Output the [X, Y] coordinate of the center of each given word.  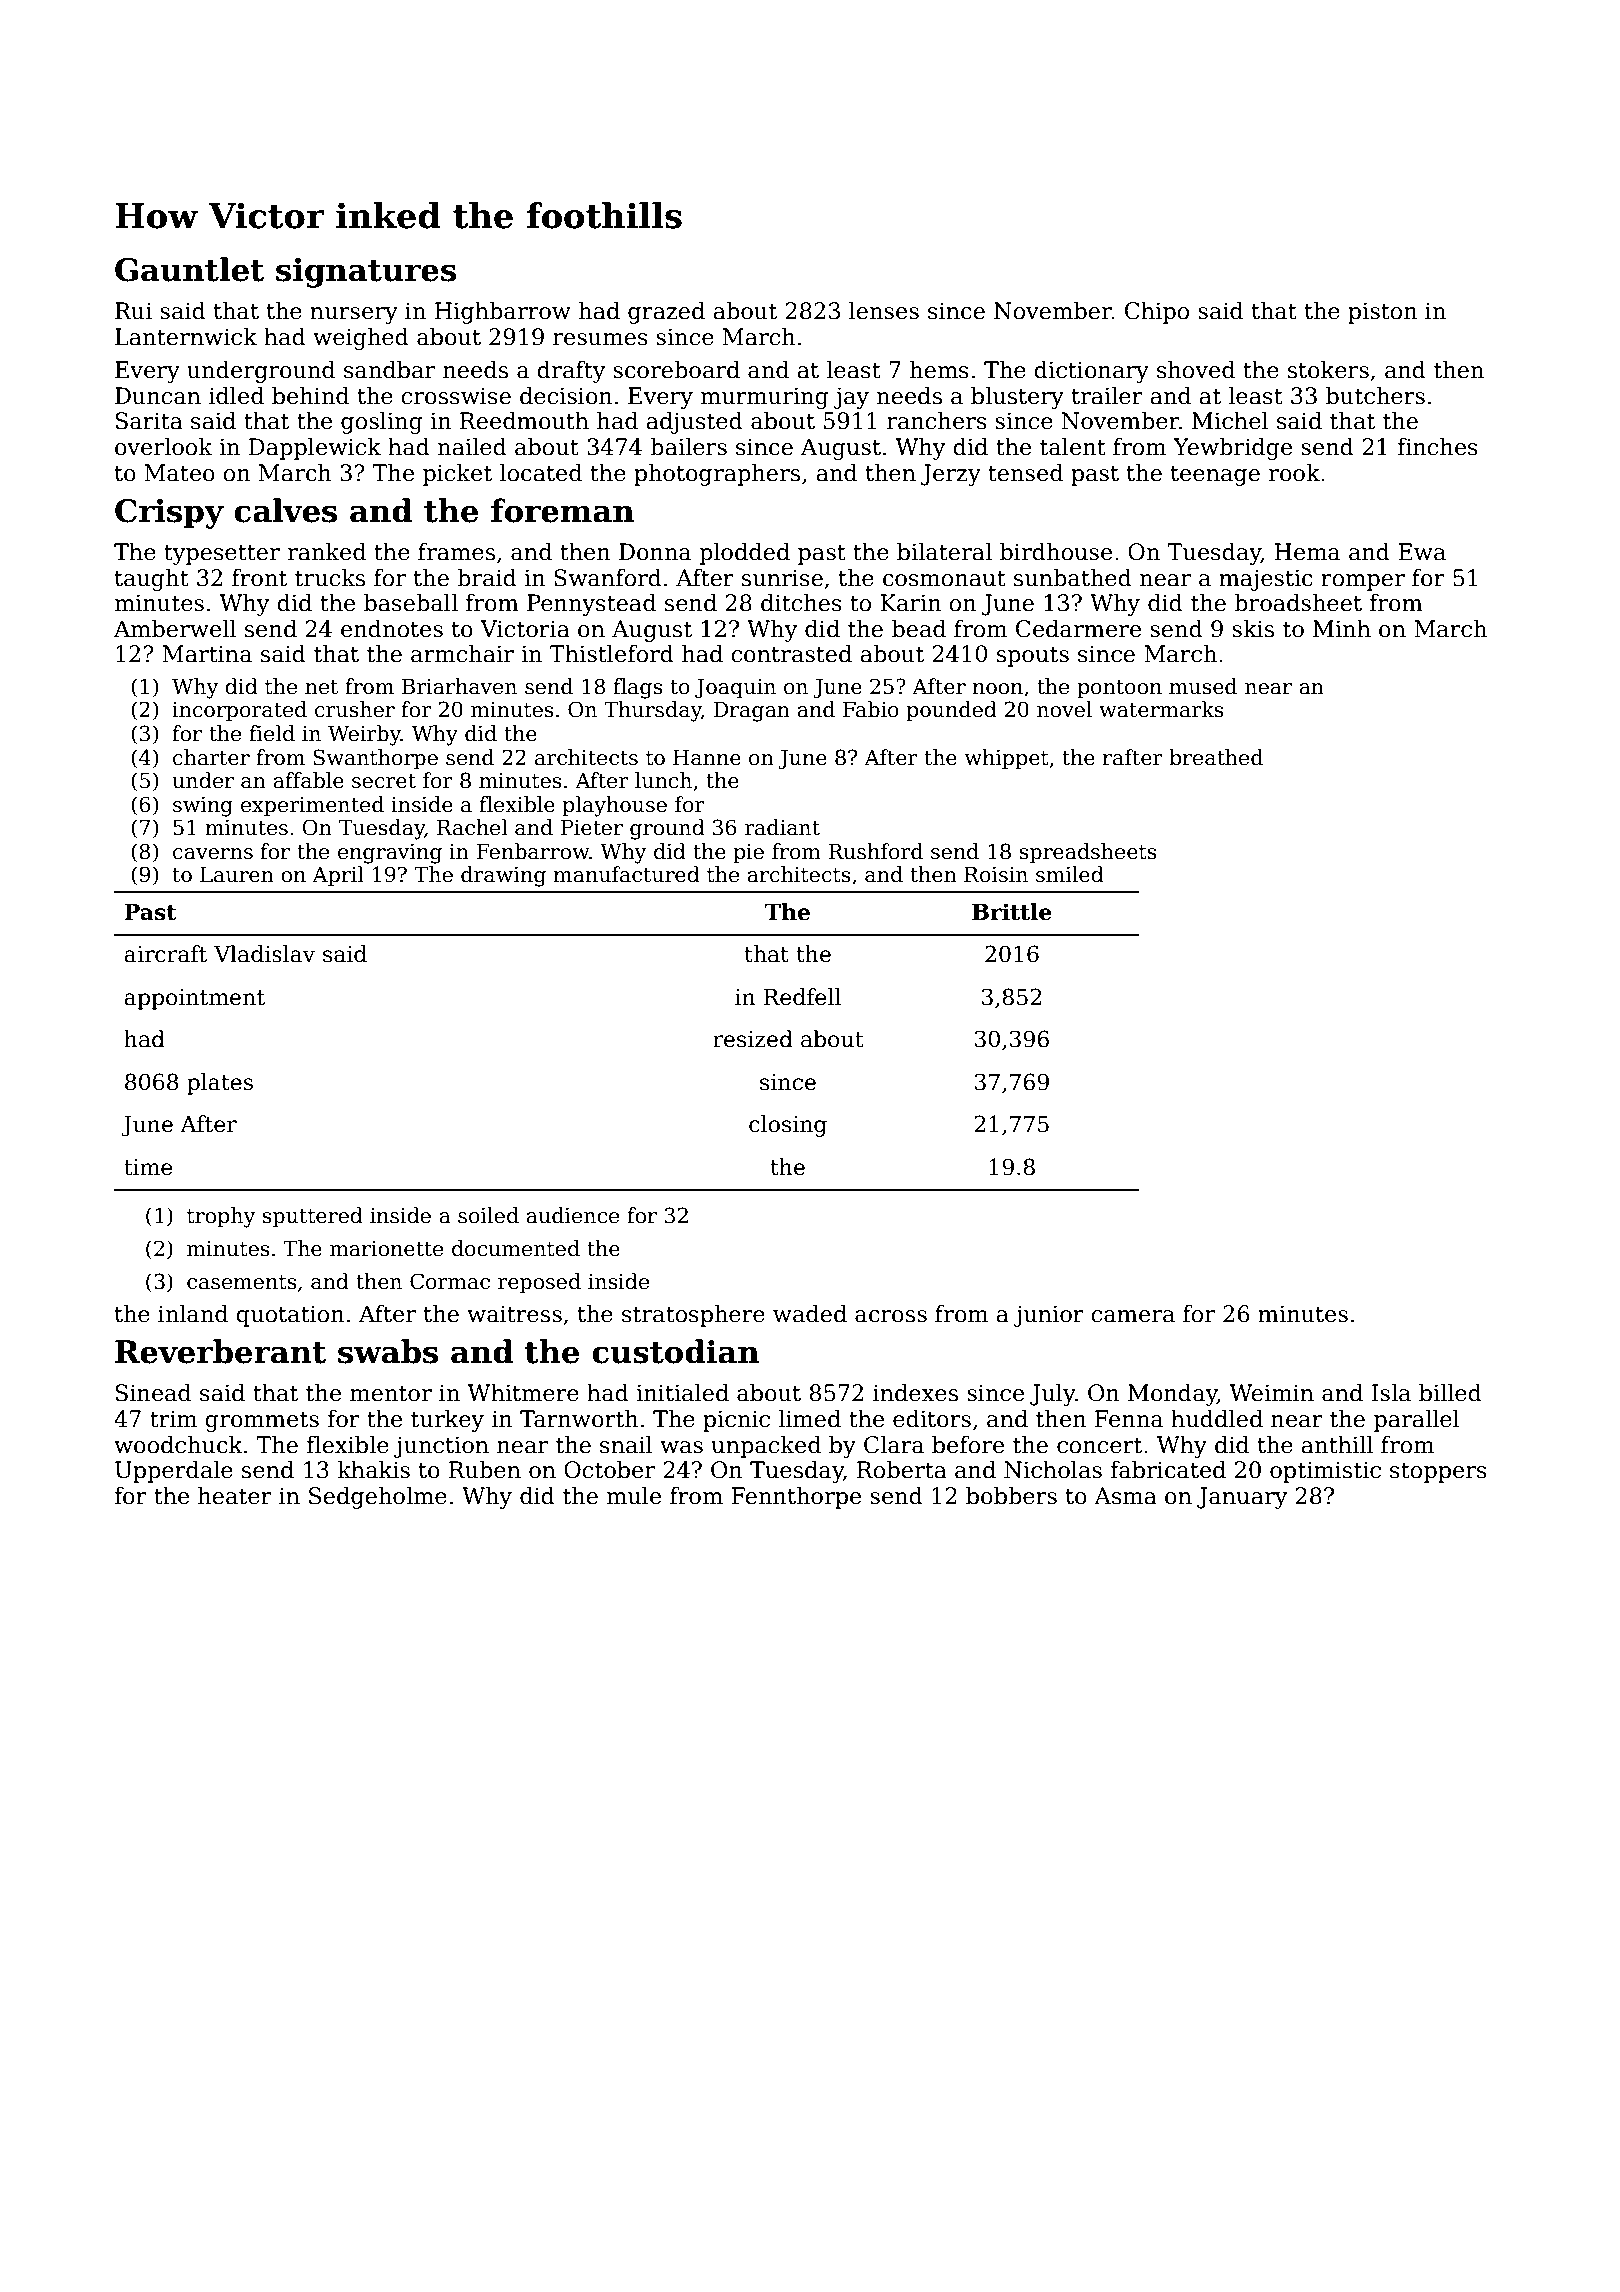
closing [788, 1126]
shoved [1196, 370]
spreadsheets [1088, 853]
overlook [163, 447]
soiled [488, 1215]
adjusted [694, 423]
